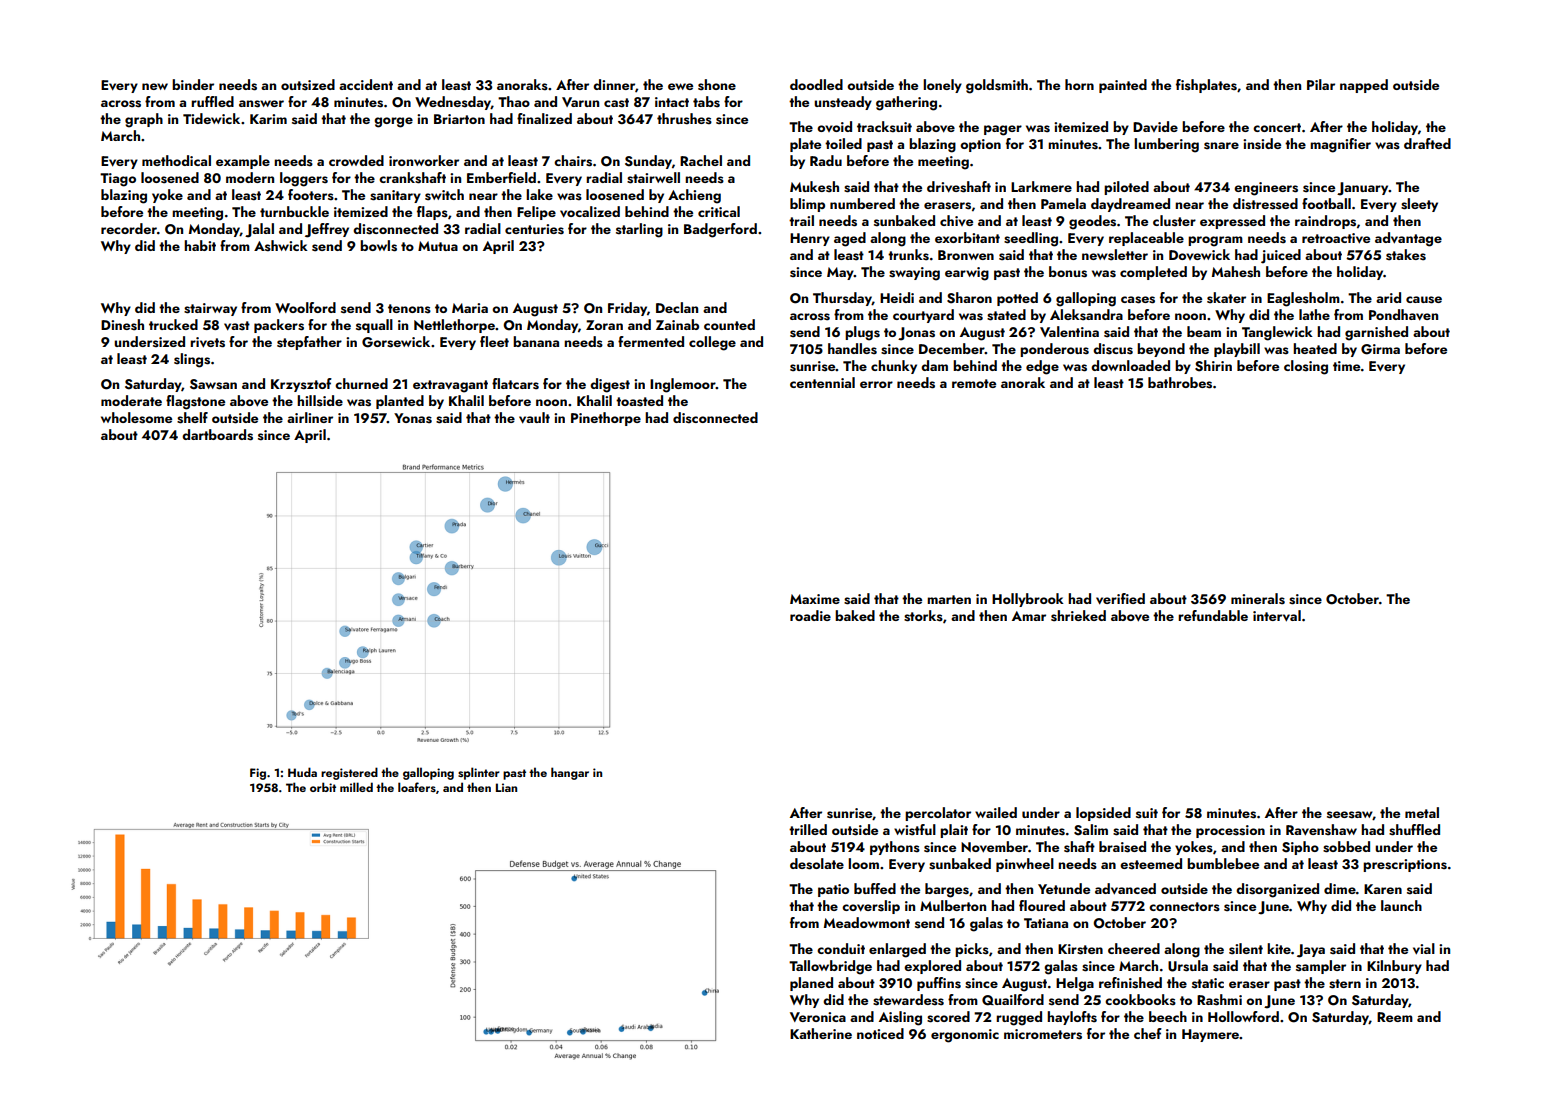 The image size is (1554, 1099). I want to click on Veronica, so click(818, 1017).
